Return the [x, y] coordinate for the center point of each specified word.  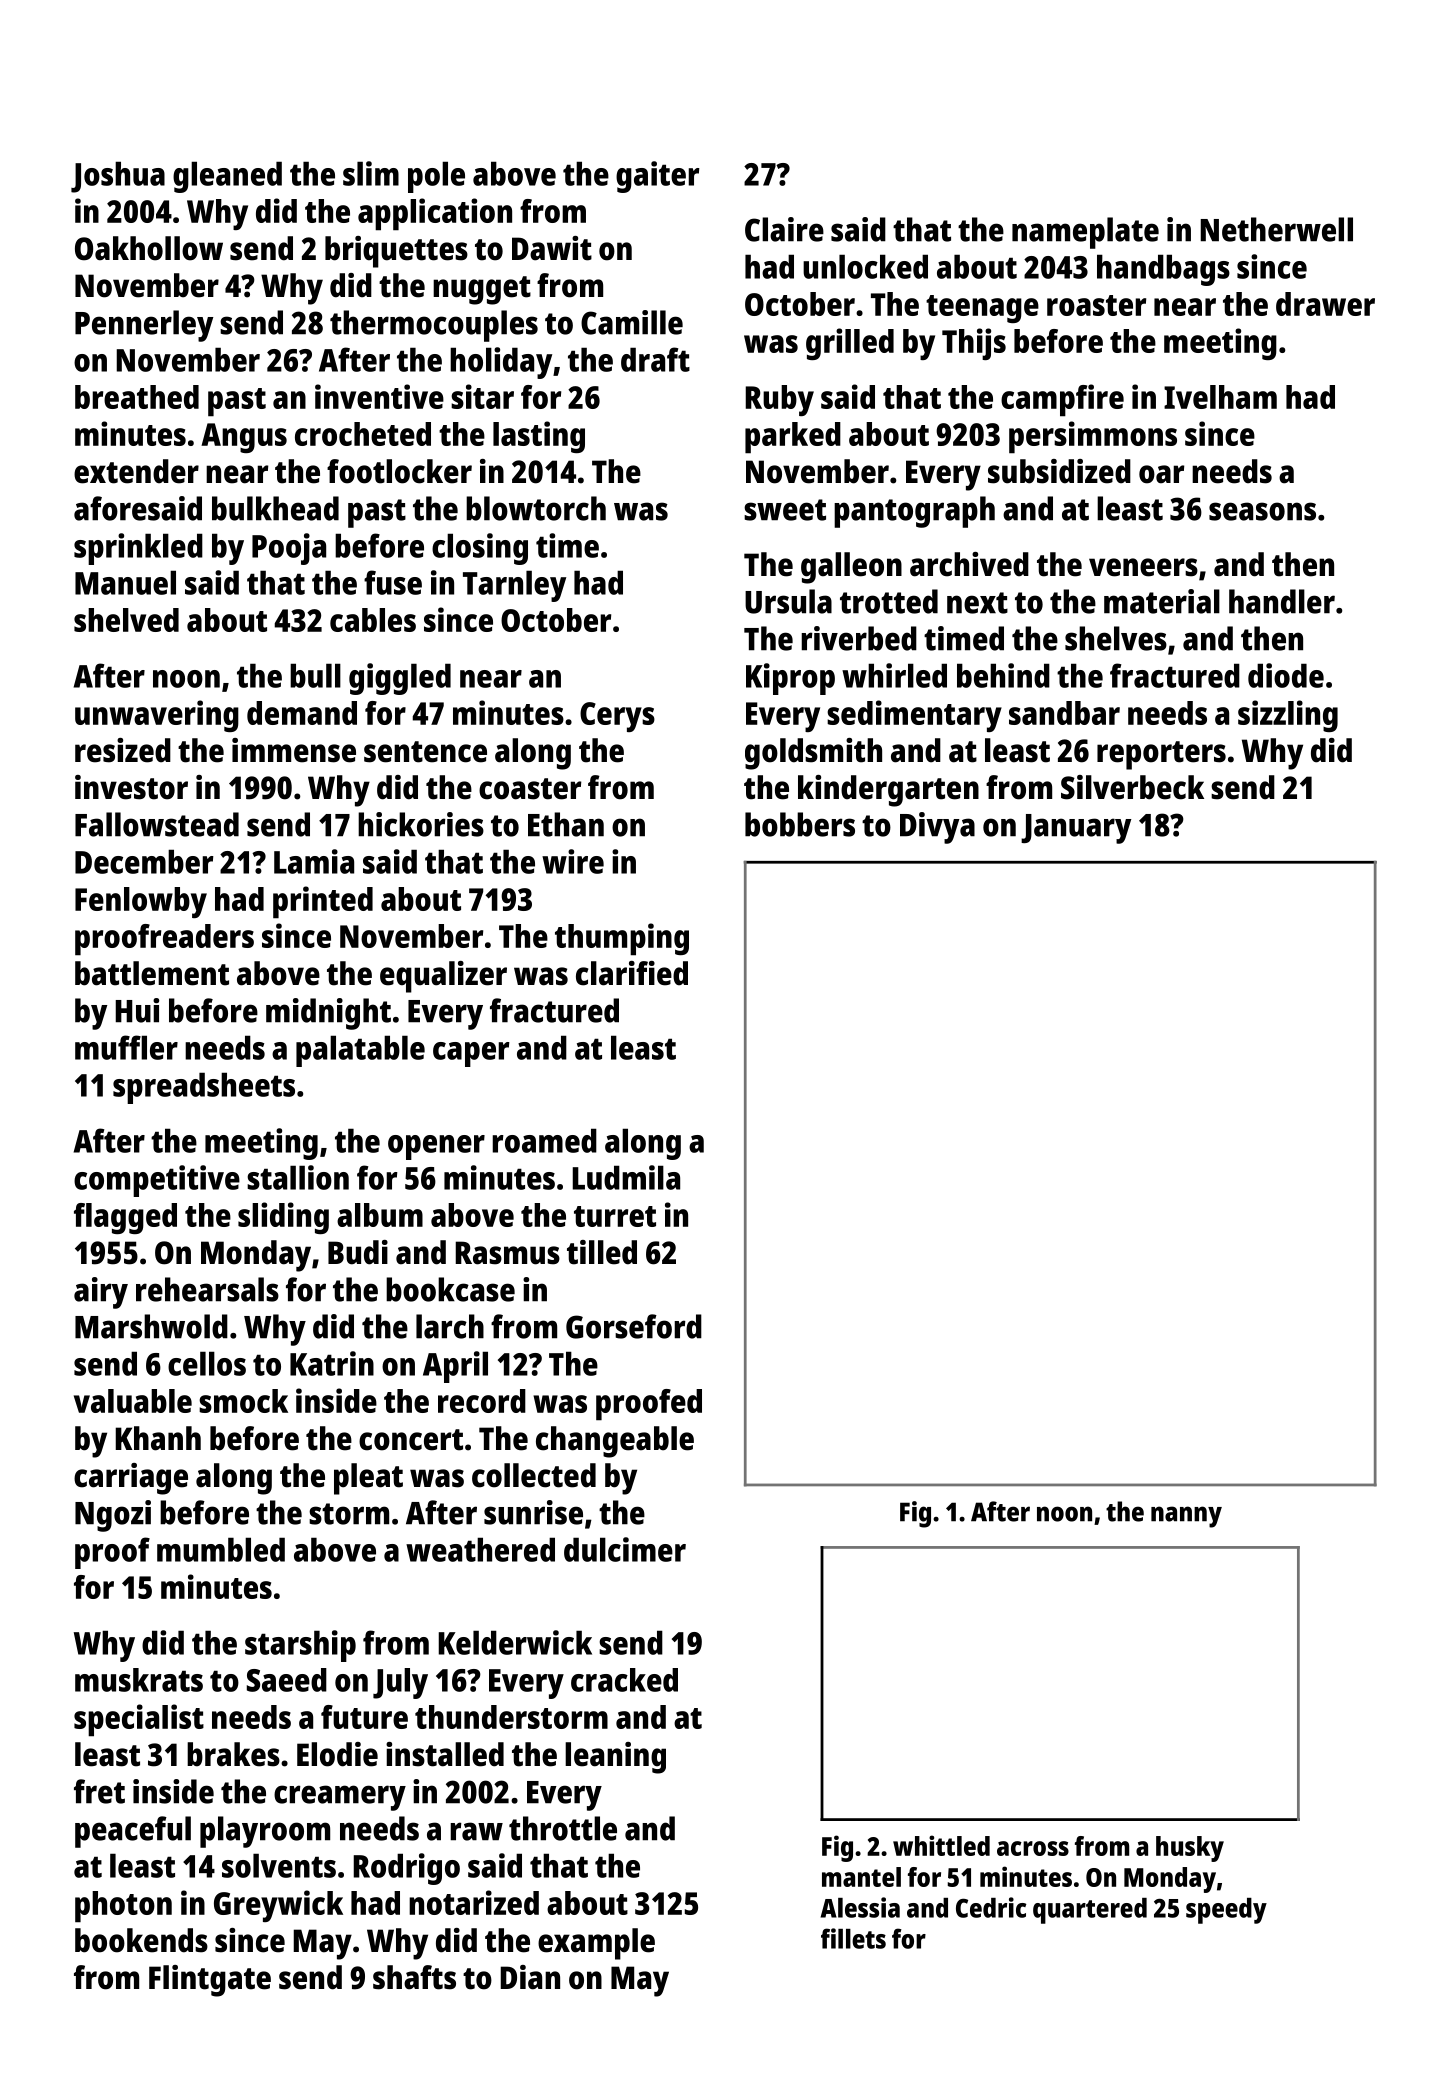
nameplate [1085, 233]
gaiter [658, 177]
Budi [358, 1252]
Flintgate [210, 1981]
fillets [853, 1938]
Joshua [118, 177]
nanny [1186, 1517]
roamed [544, 1140]
